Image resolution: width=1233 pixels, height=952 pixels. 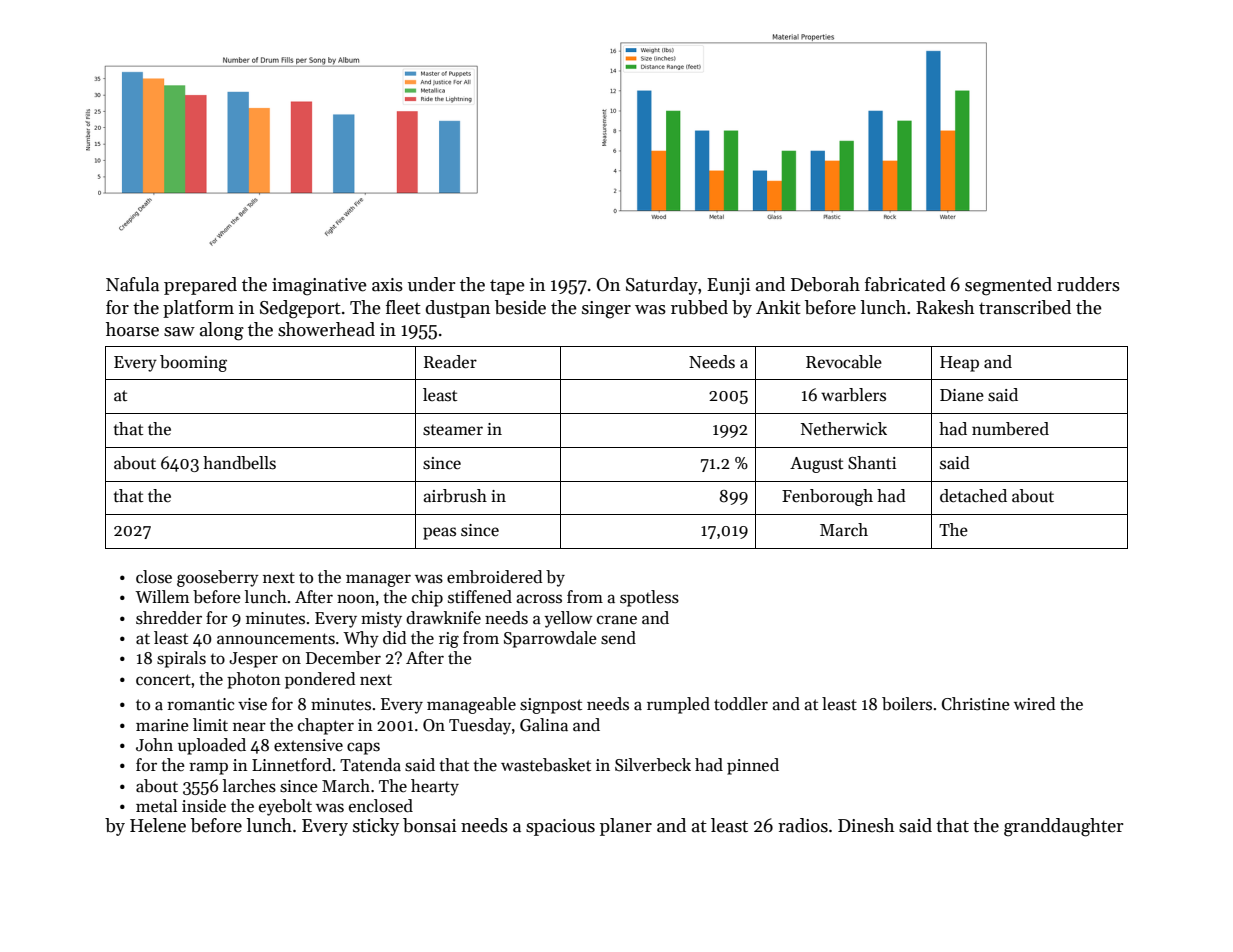 What do you see at coordinates (387, 285) in the image?
I see `axis` at bounding box center [387, 285].
